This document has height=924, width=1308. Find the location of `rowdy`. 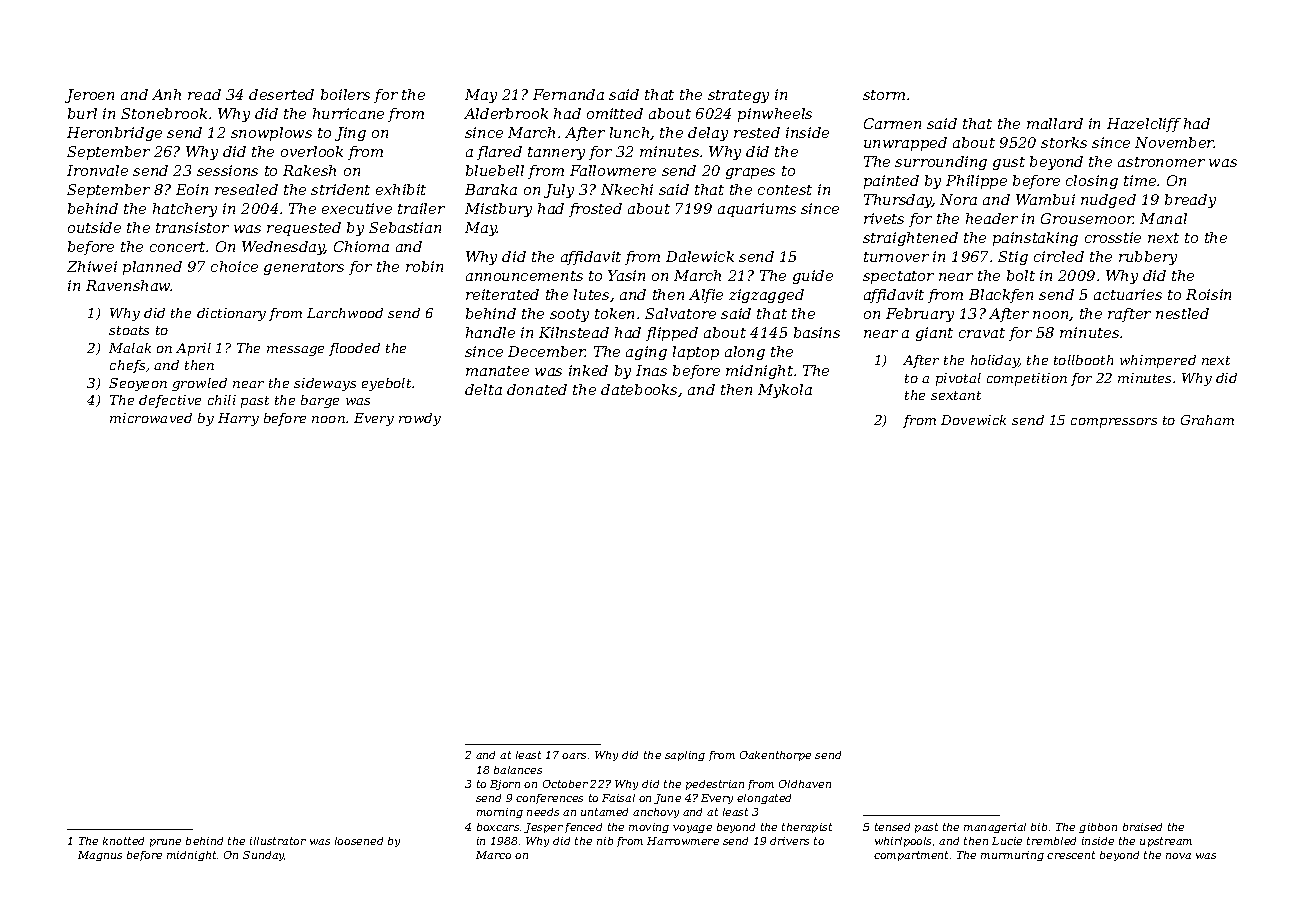

rowdy is located at coordinates (420, 419).
